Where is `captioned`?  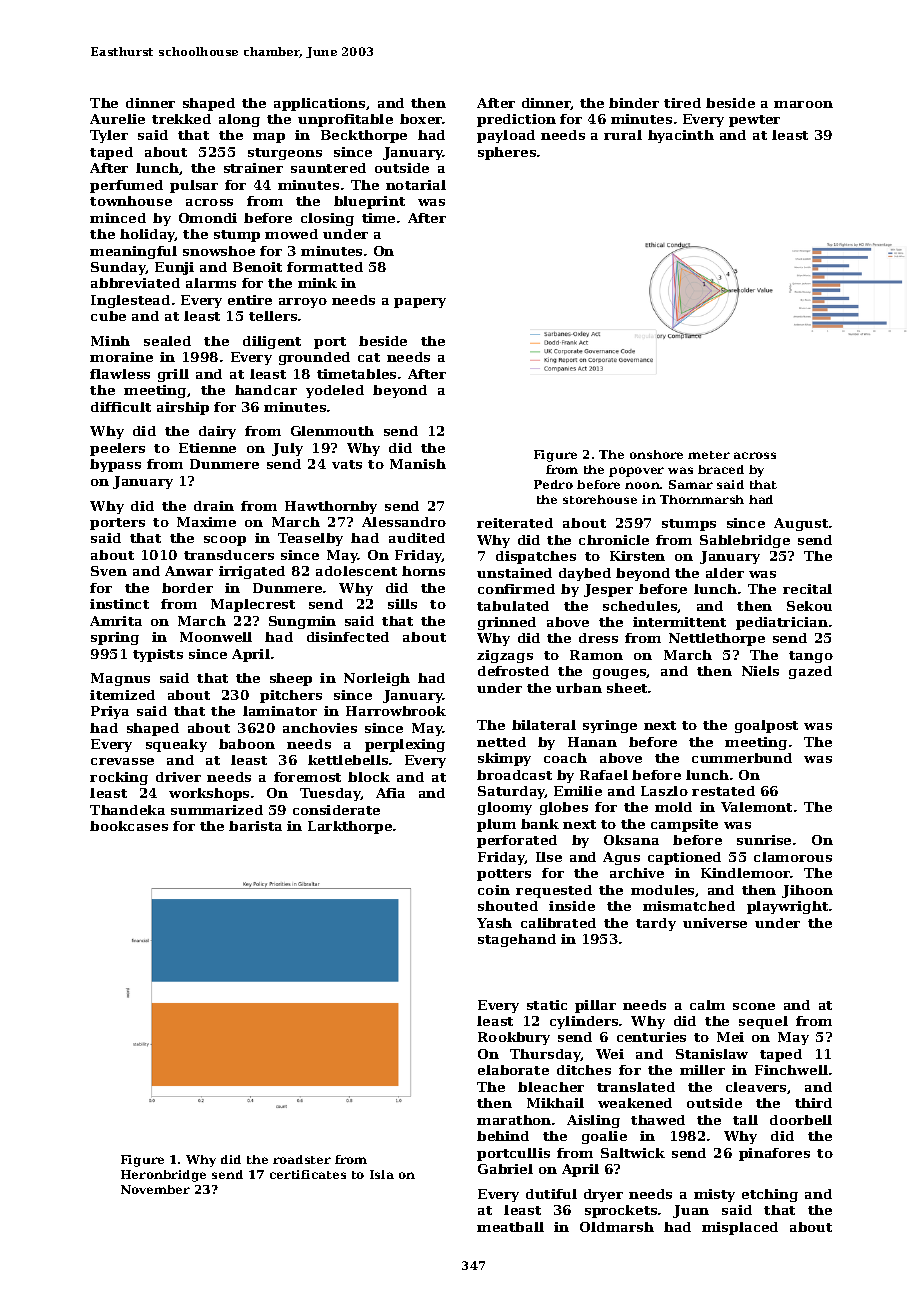
captioned is located at coordinates (684, 858).
